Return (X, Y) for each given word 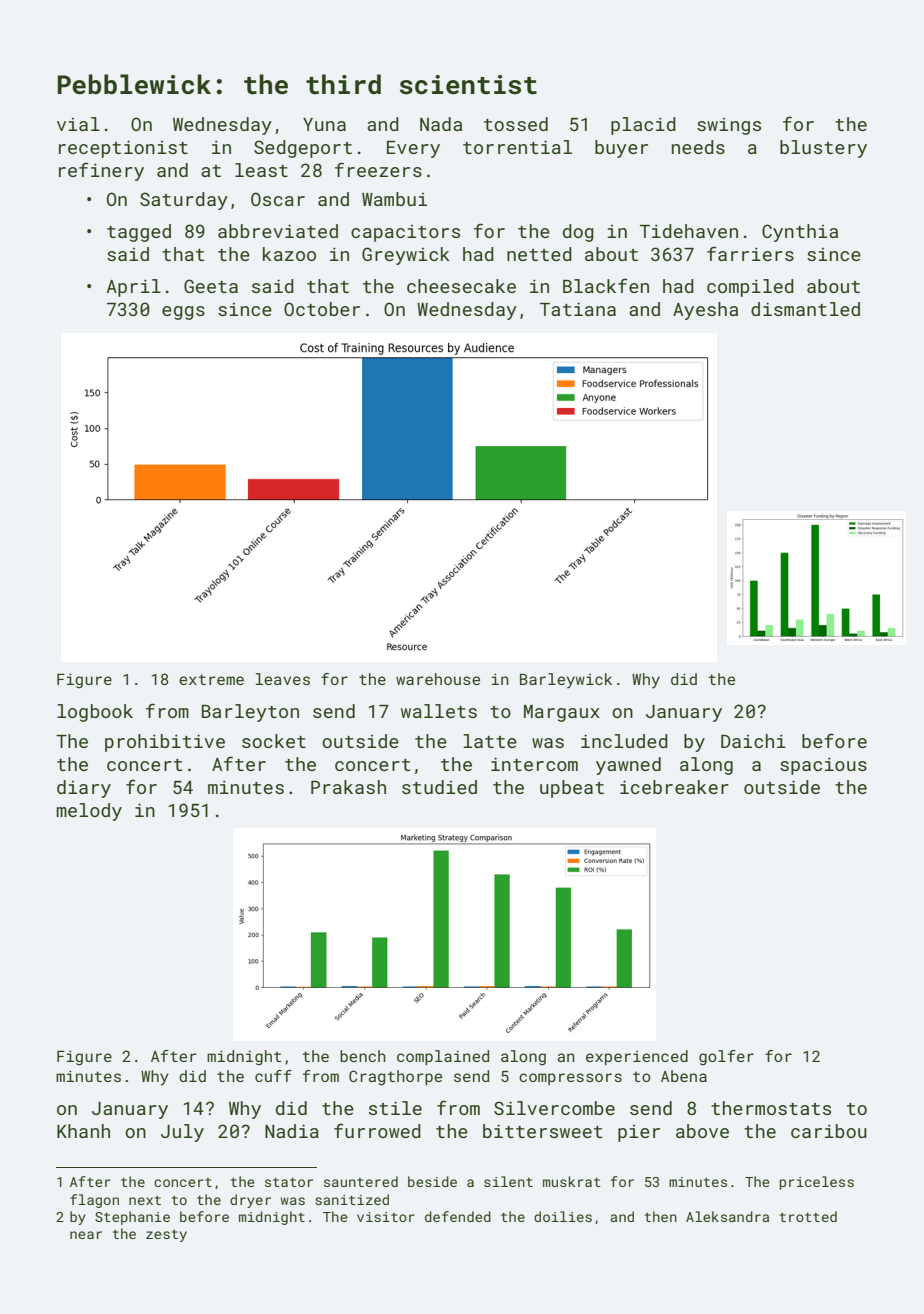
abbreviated (278, 231)
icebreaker (674, 787)
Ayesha (705, 311)
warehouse (438, 679)
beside (432, 1181)
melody (89, 812)
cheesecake (461, 286)
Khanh (83, 1131)
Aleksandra (727, 1216)
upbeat (572, 789)
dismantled (805, 309)
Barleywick (566, 681)
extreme (211, 679)
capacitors (405, 233)
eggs (183, 313)
